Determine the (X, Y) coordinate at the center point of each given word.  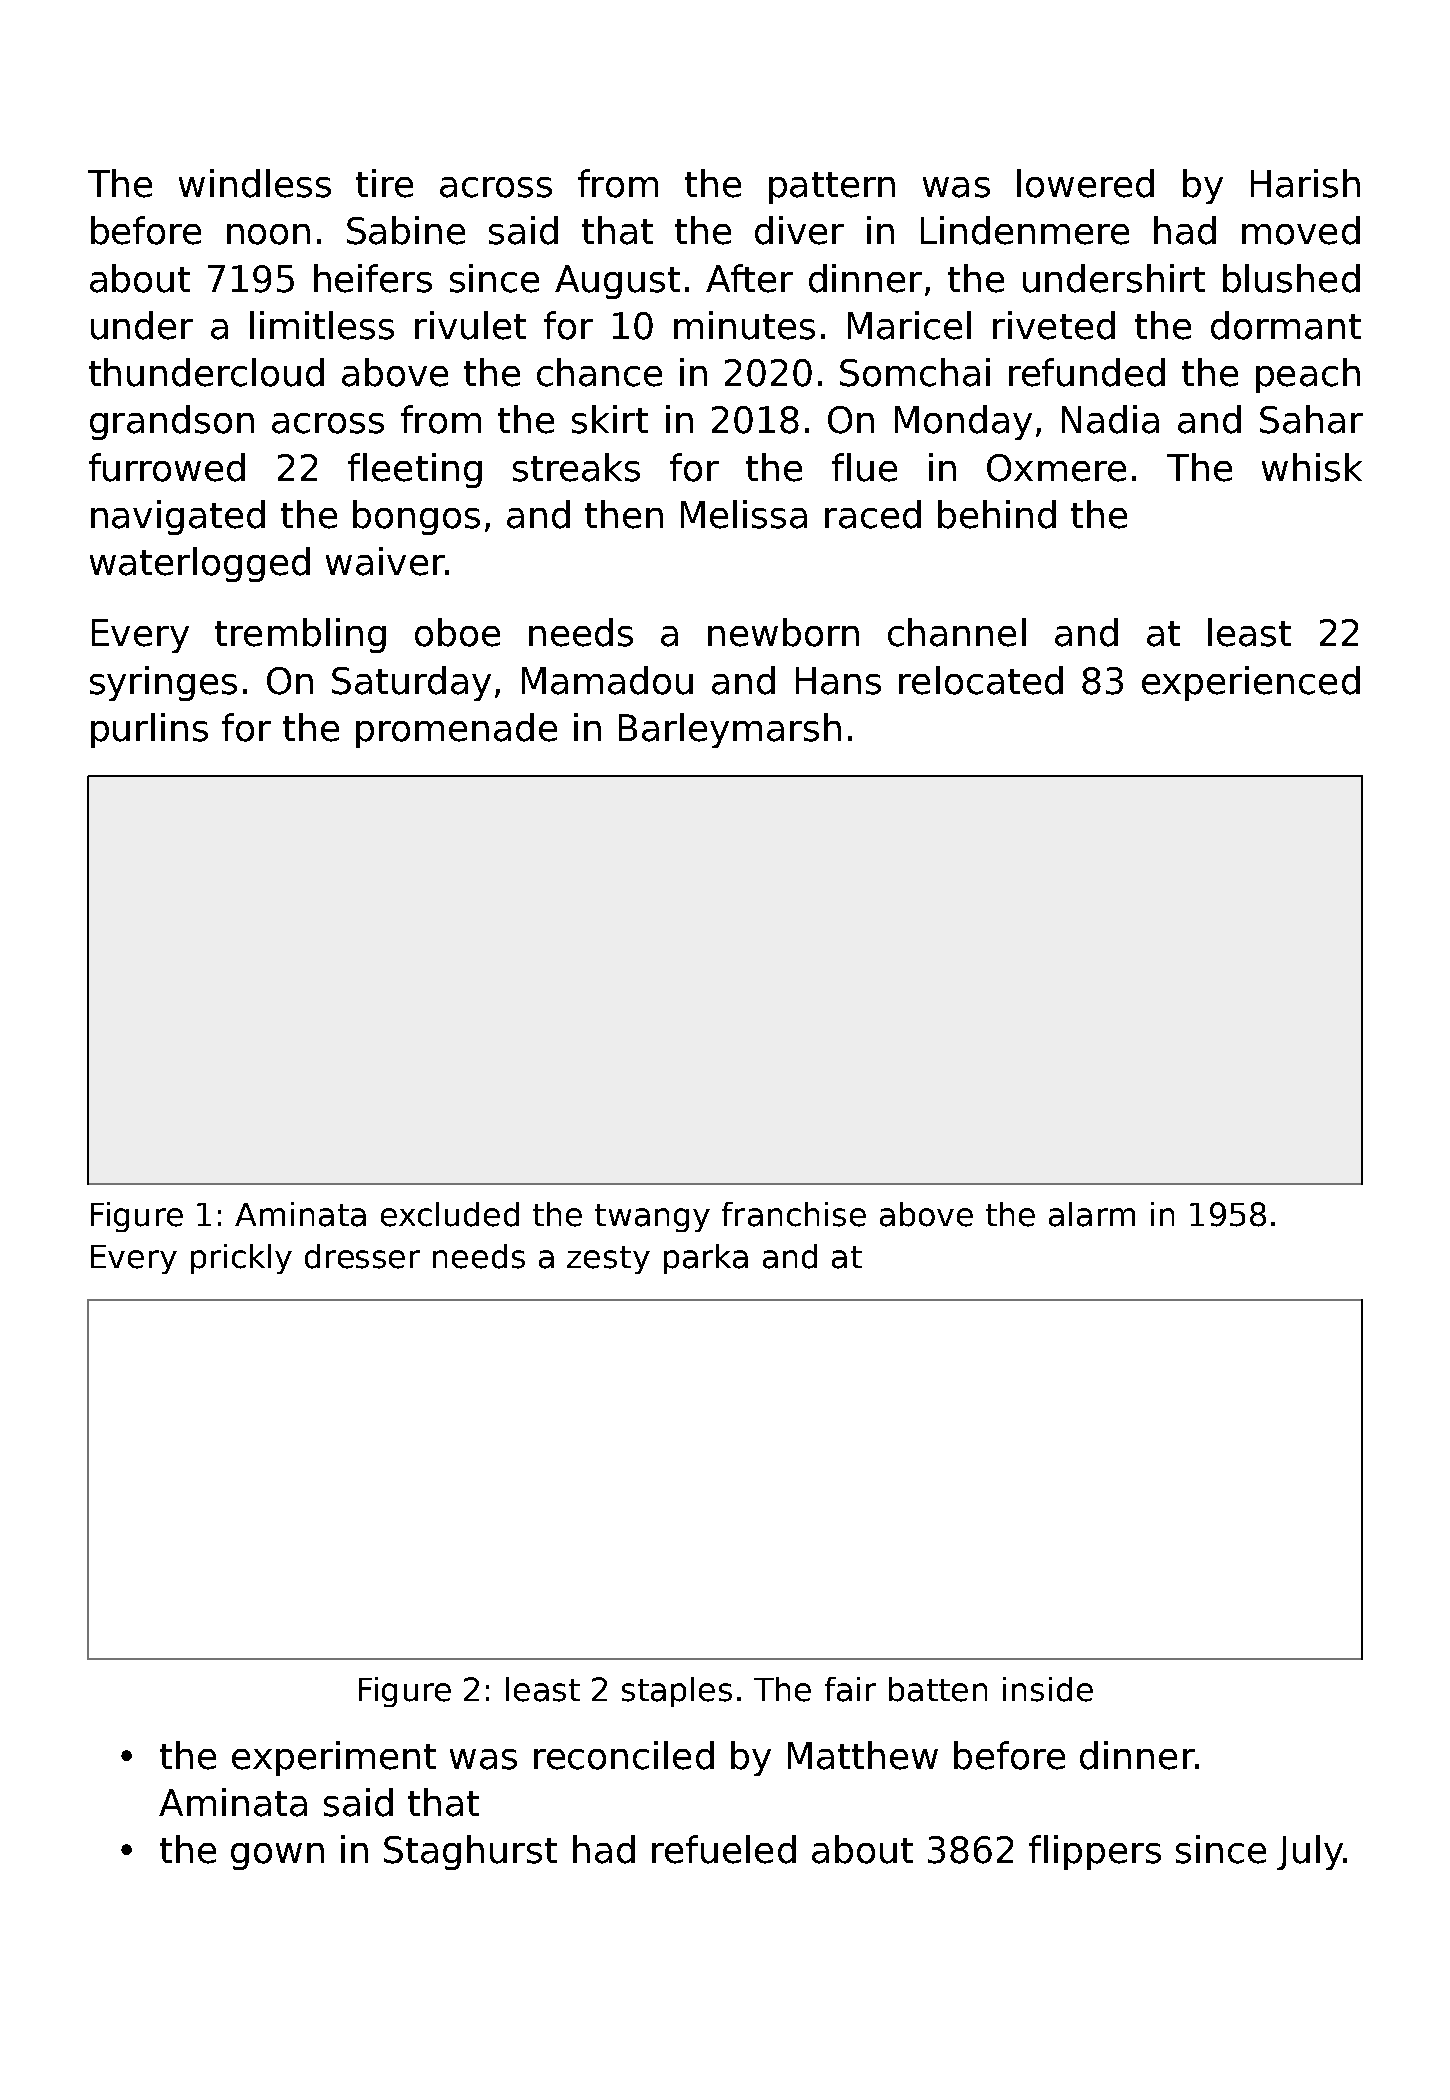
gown (277, 1856)
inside (1048, 1689)
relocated (981, 680)
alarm (1092, 1214)
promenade (456, 730)
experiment (334, 1758)
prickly (241, 1259)
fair (850, 1689)
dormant (1286, 325)
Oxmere (1056, 468)
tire (384, 183)
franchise (794, 1214)
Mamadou (607, 680)
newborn (783, 632)
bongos (416, 517)
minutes (744, 325)
